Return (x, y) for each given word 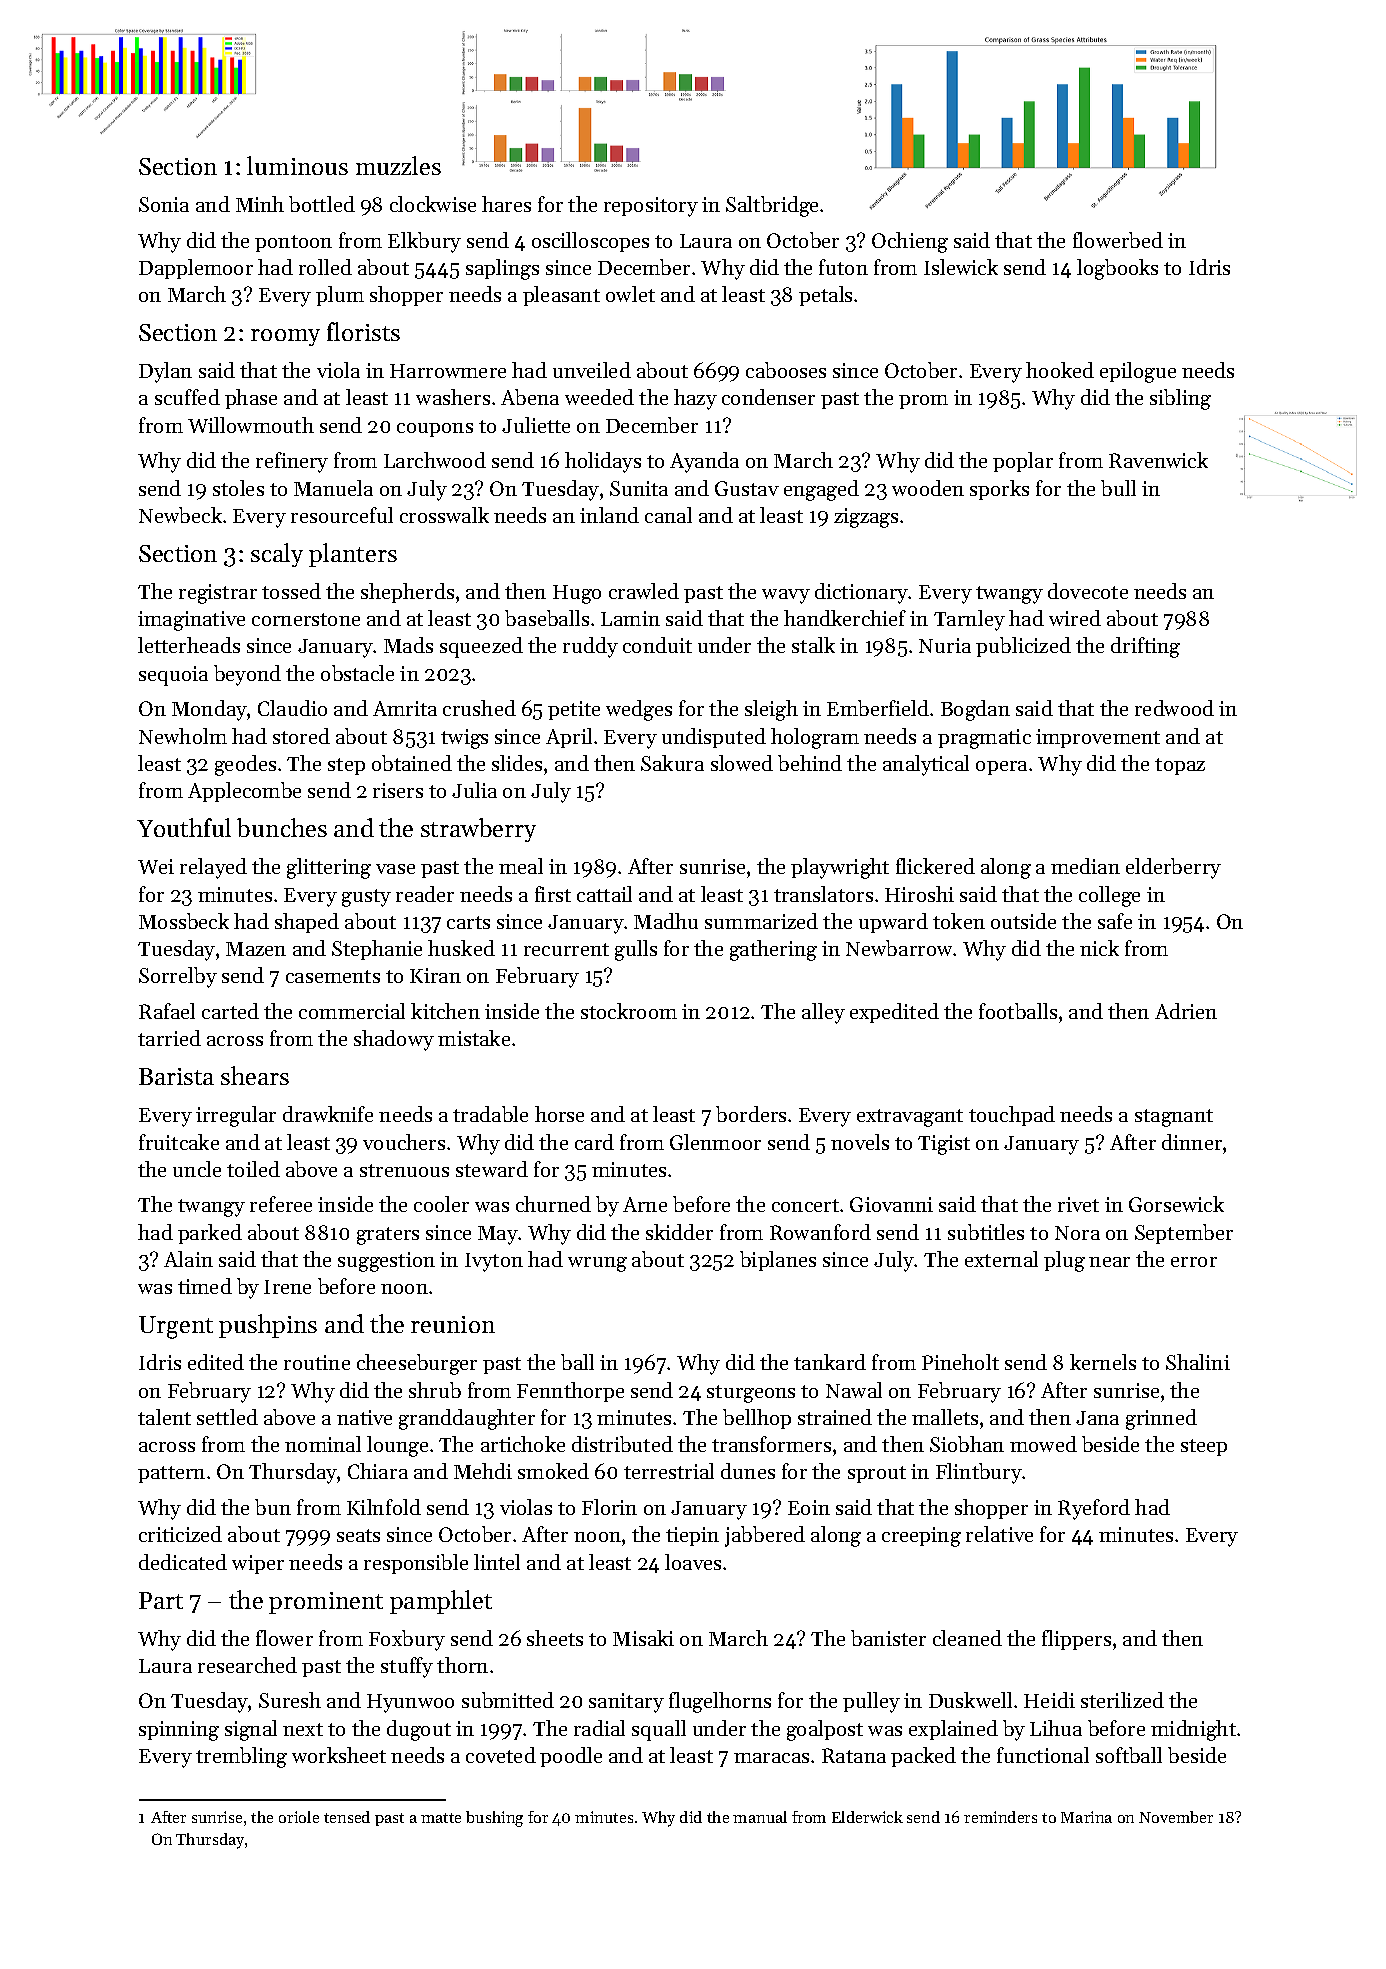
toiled (253, 1169)
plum (340, 296)
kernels (1103, 1362)
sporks (999, 490)
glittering (329, 868)
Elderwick (867, 1817)
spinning (179, 1731)
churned (553, 1204)
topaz (1180, 766)
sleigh (771, 710)
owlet (630, 294)
